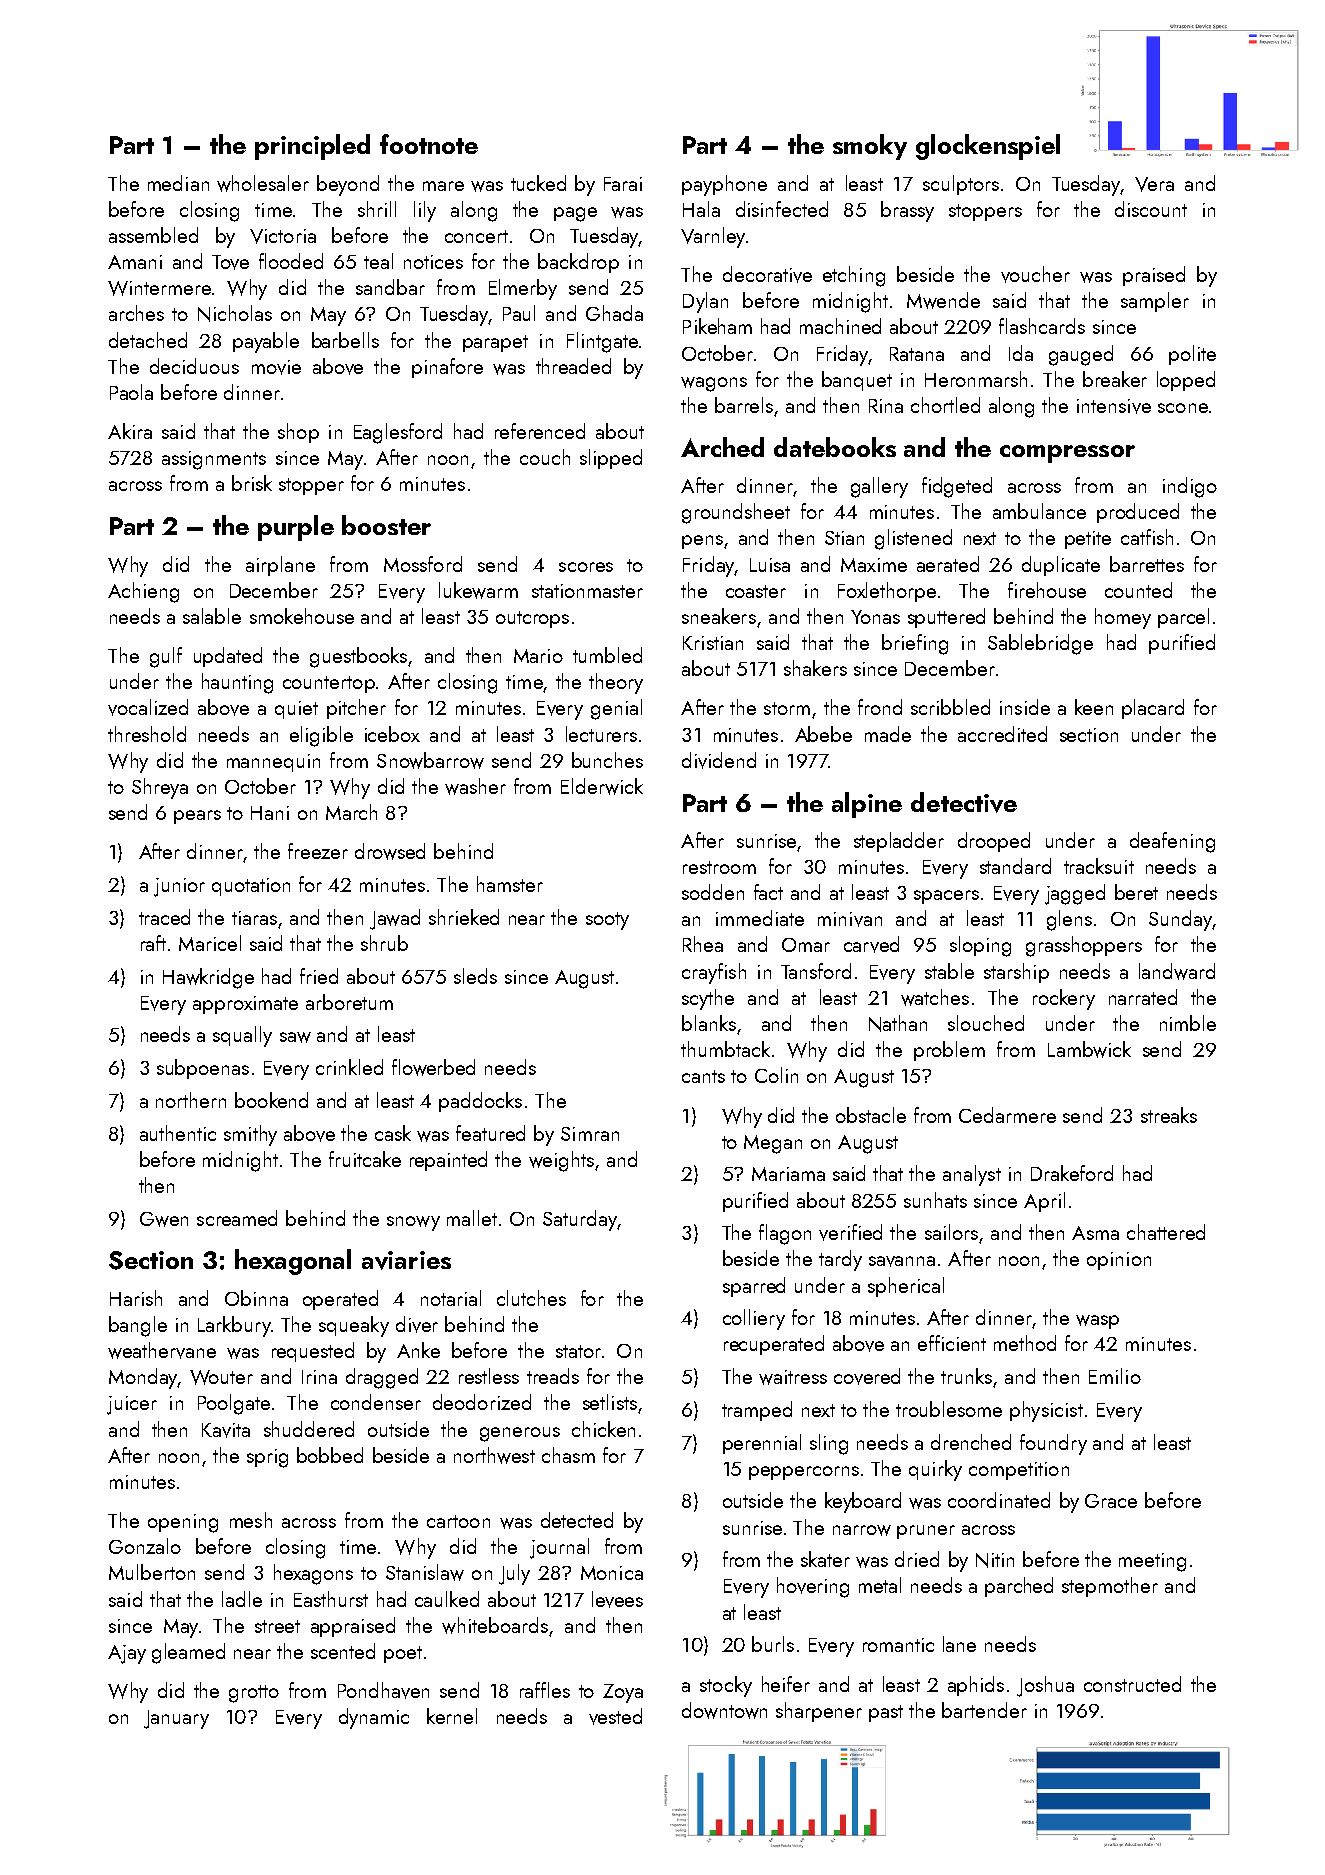 The height and width of the image is (1875, 1325). I want to click on detached, so click(148, 340).
